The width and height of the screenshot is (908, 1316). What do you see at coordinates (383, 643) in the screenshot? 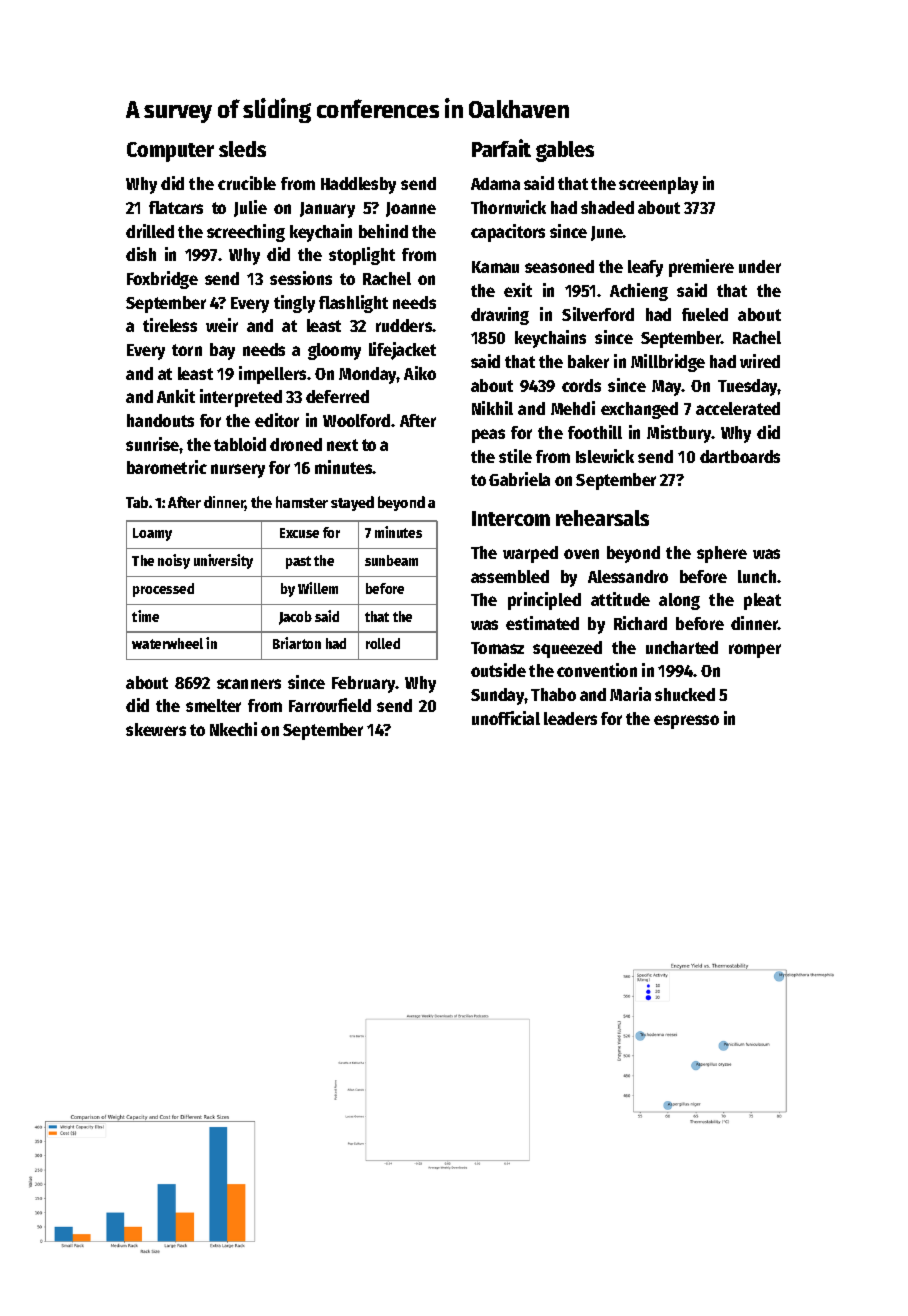
I see `rolled` at bounding box center [383, 643].
